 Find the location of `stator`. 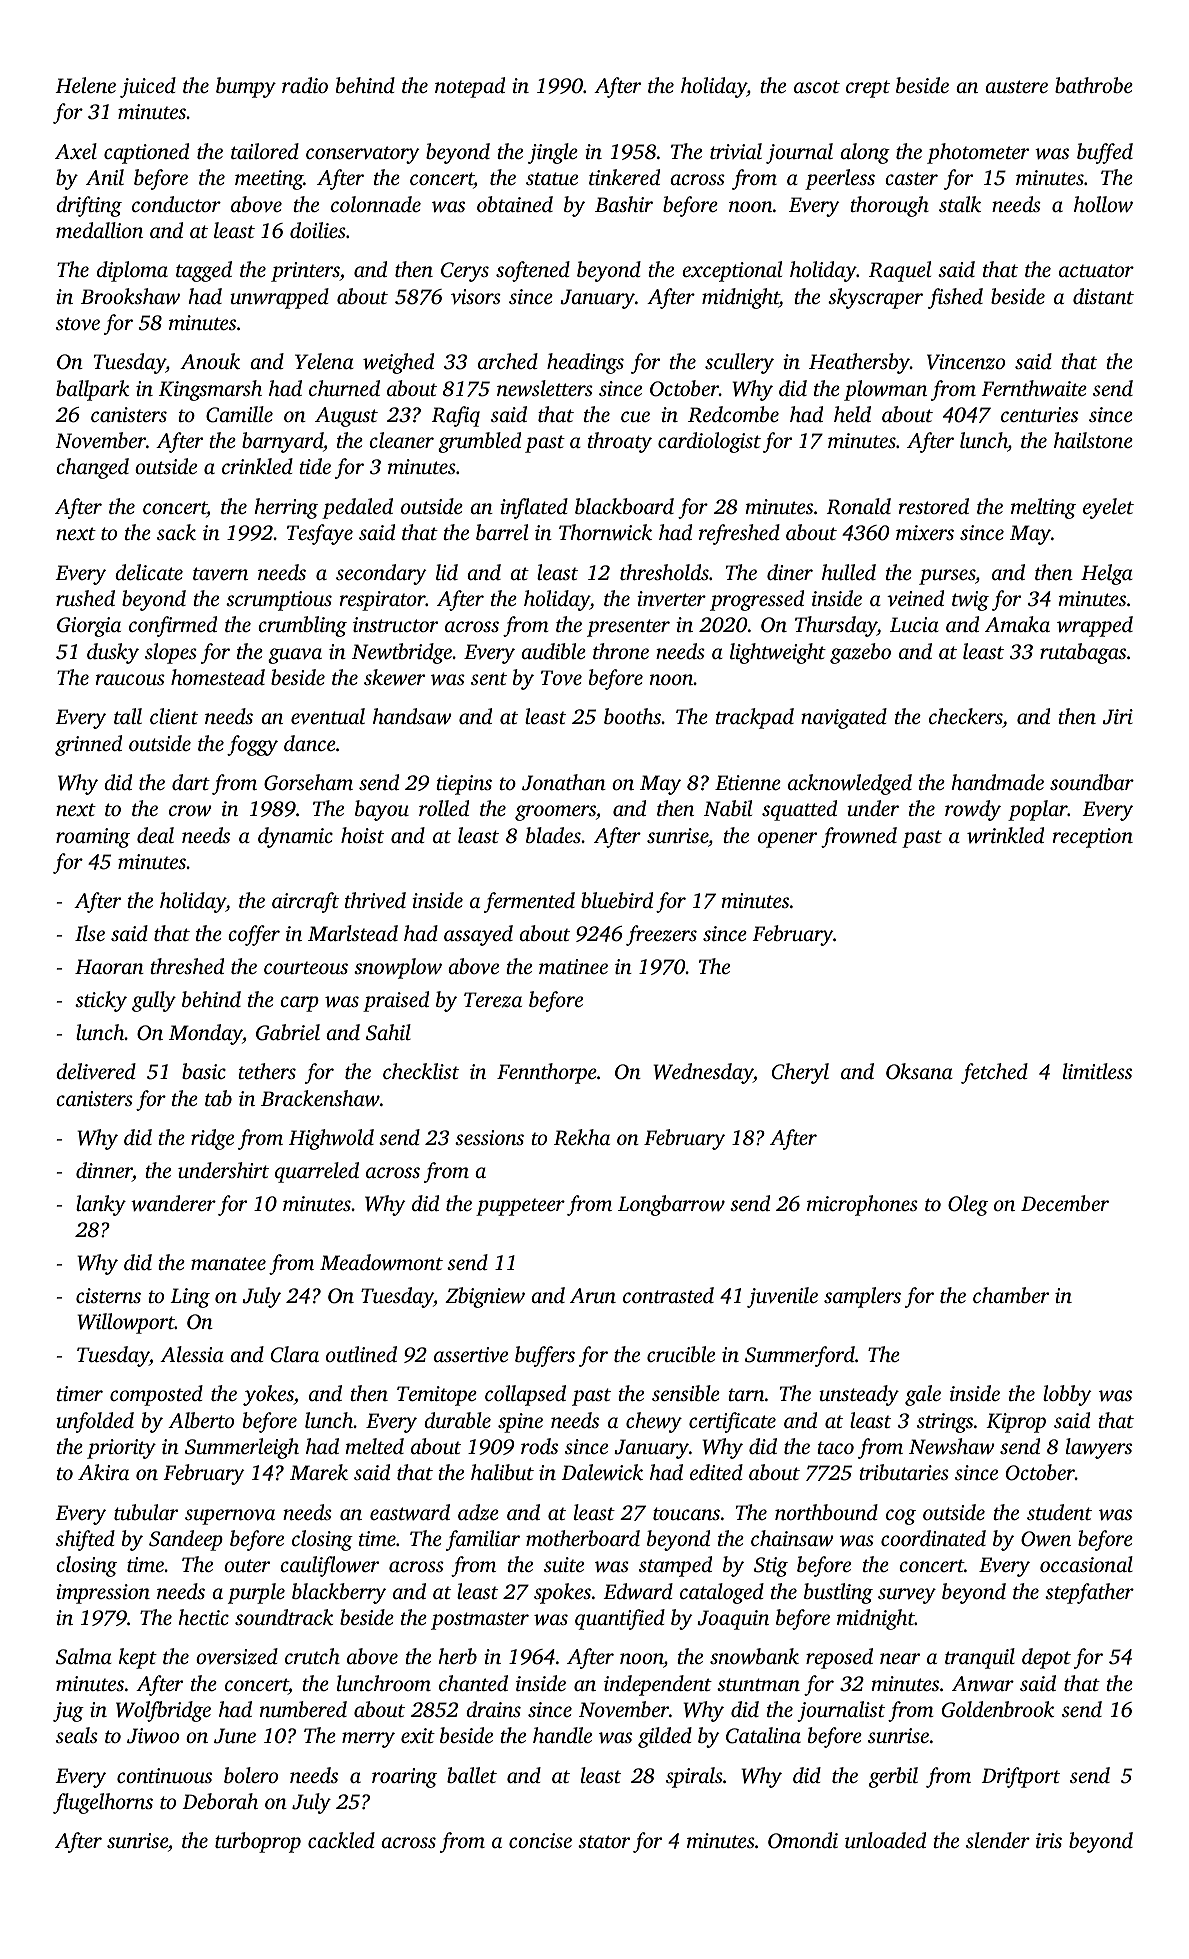

stator is located at coordinates (604, 1841).
